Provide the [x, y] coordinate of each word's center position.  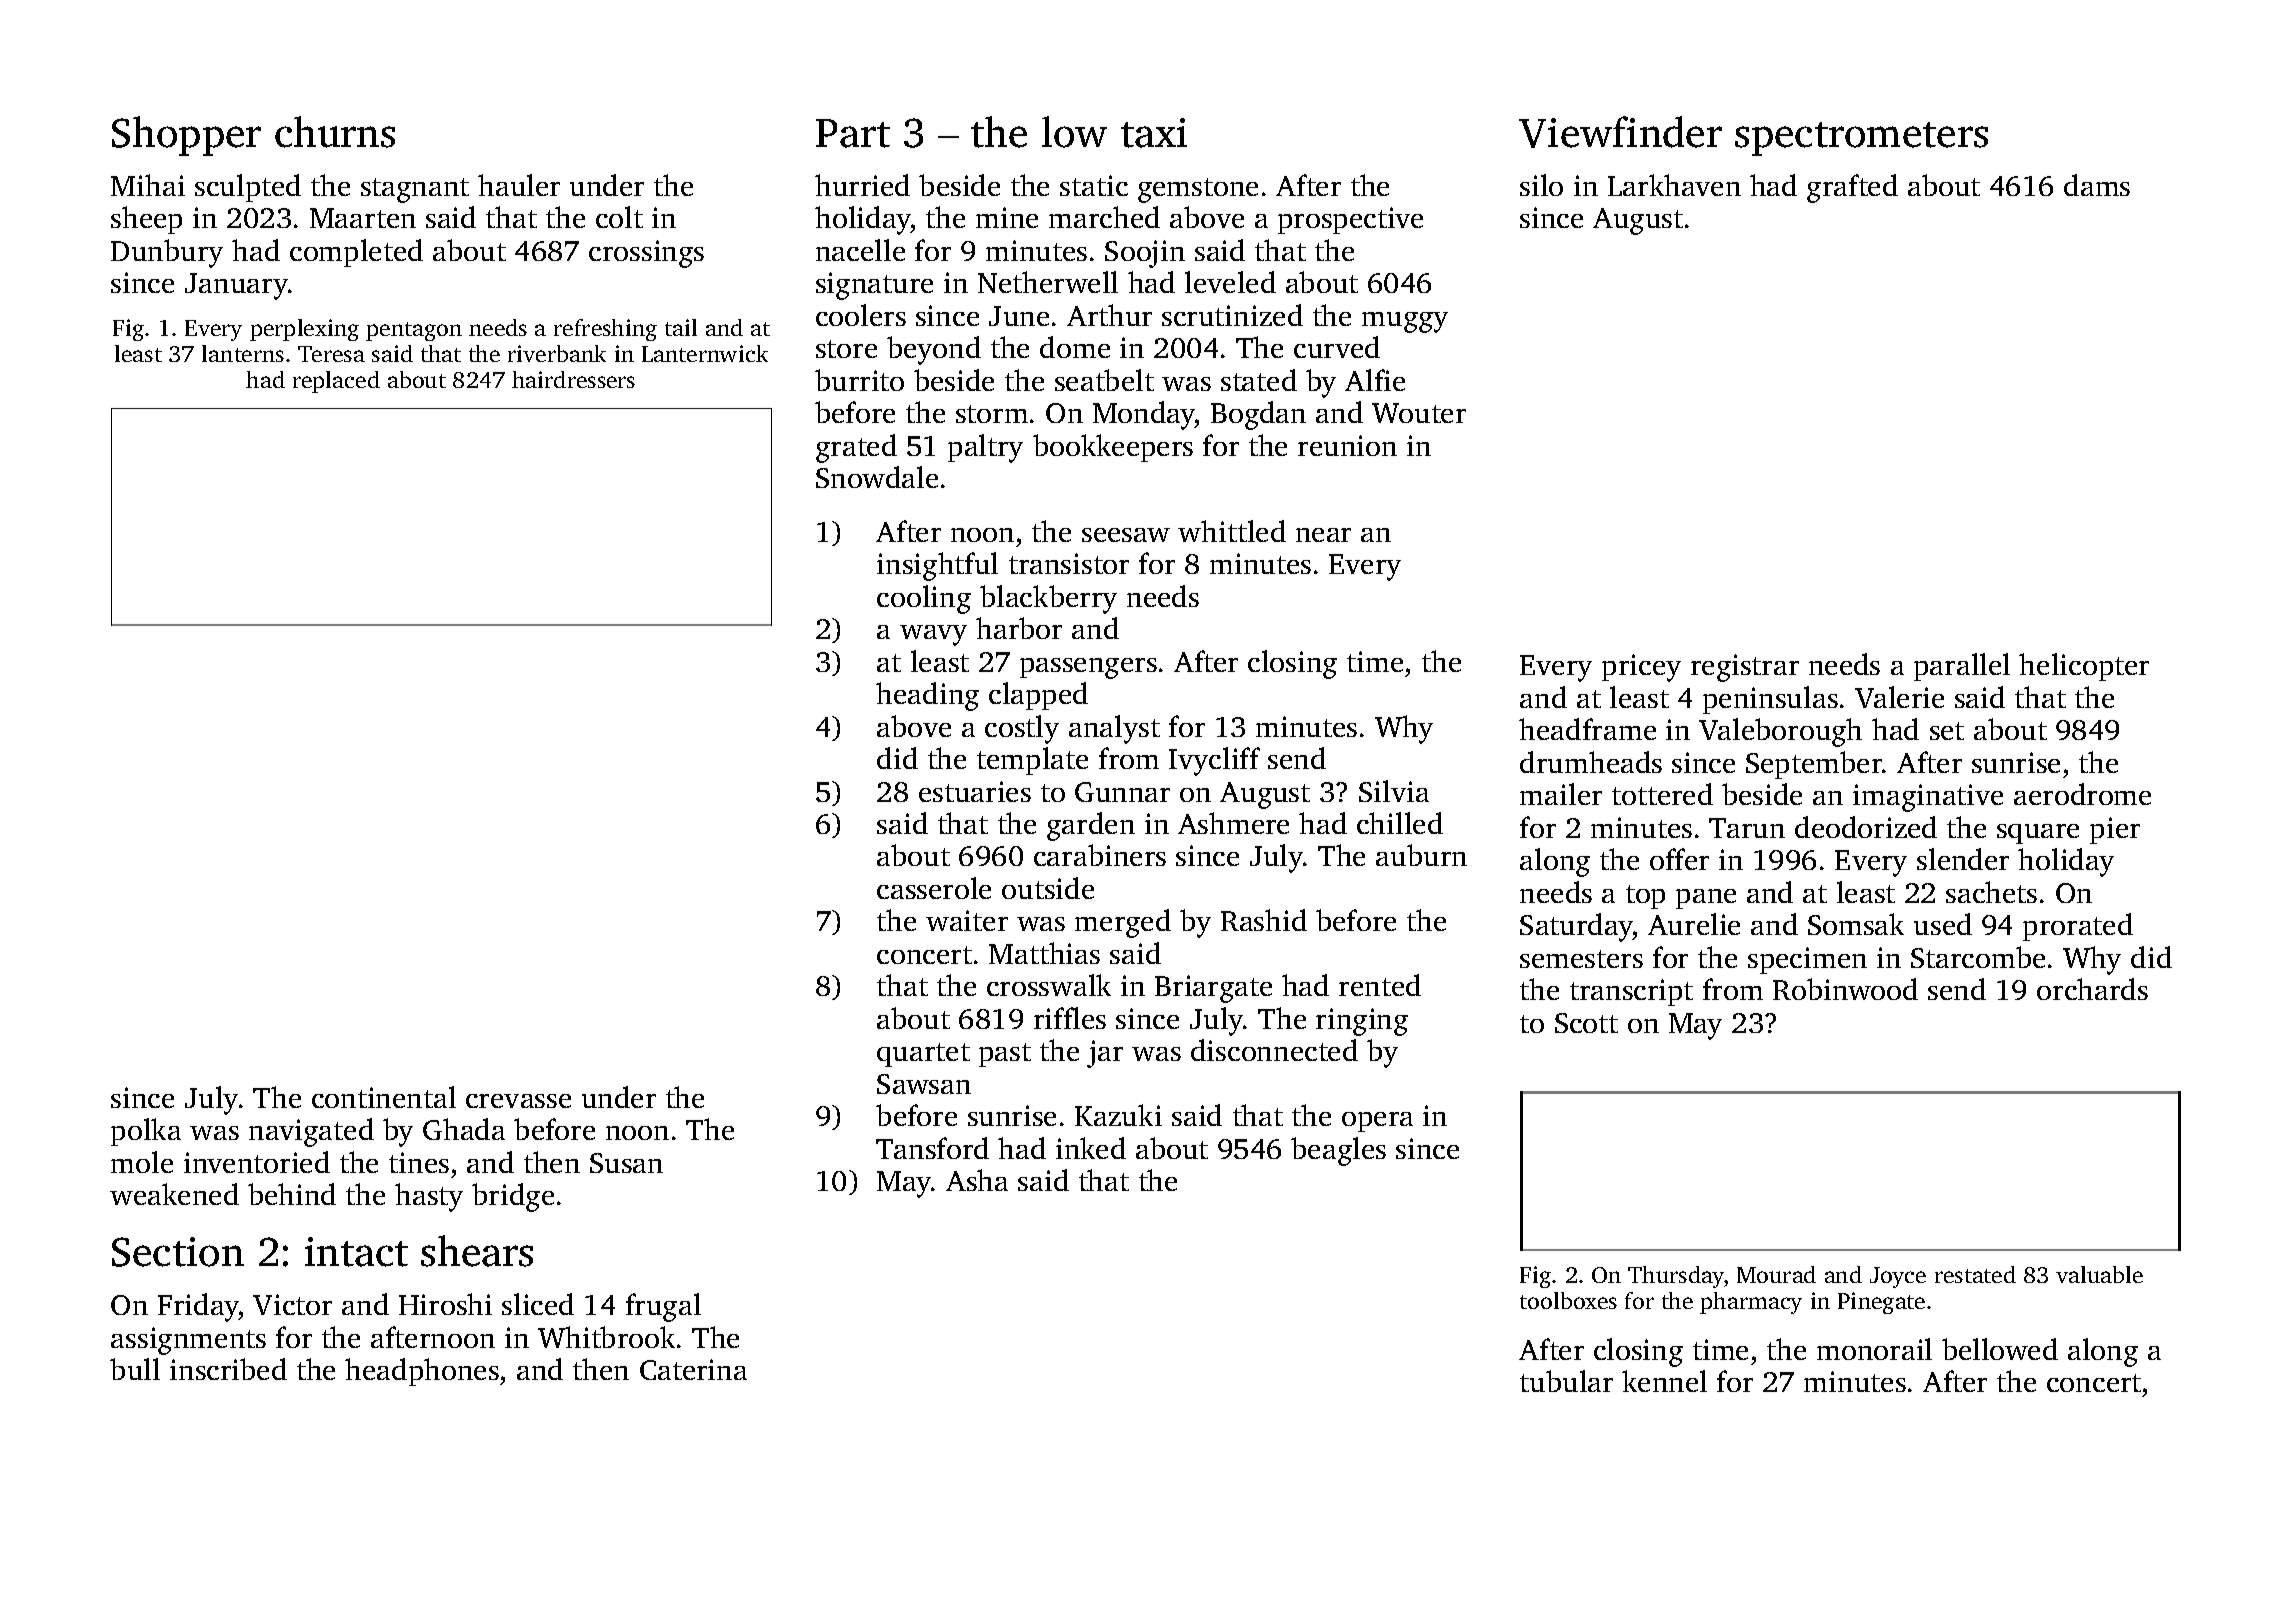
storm [992, 414]
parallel [1962, 667]
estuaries [975, 791]
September [1814, 765]
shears [477, 1251]
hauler [519, 185]
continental [384, 1097]
